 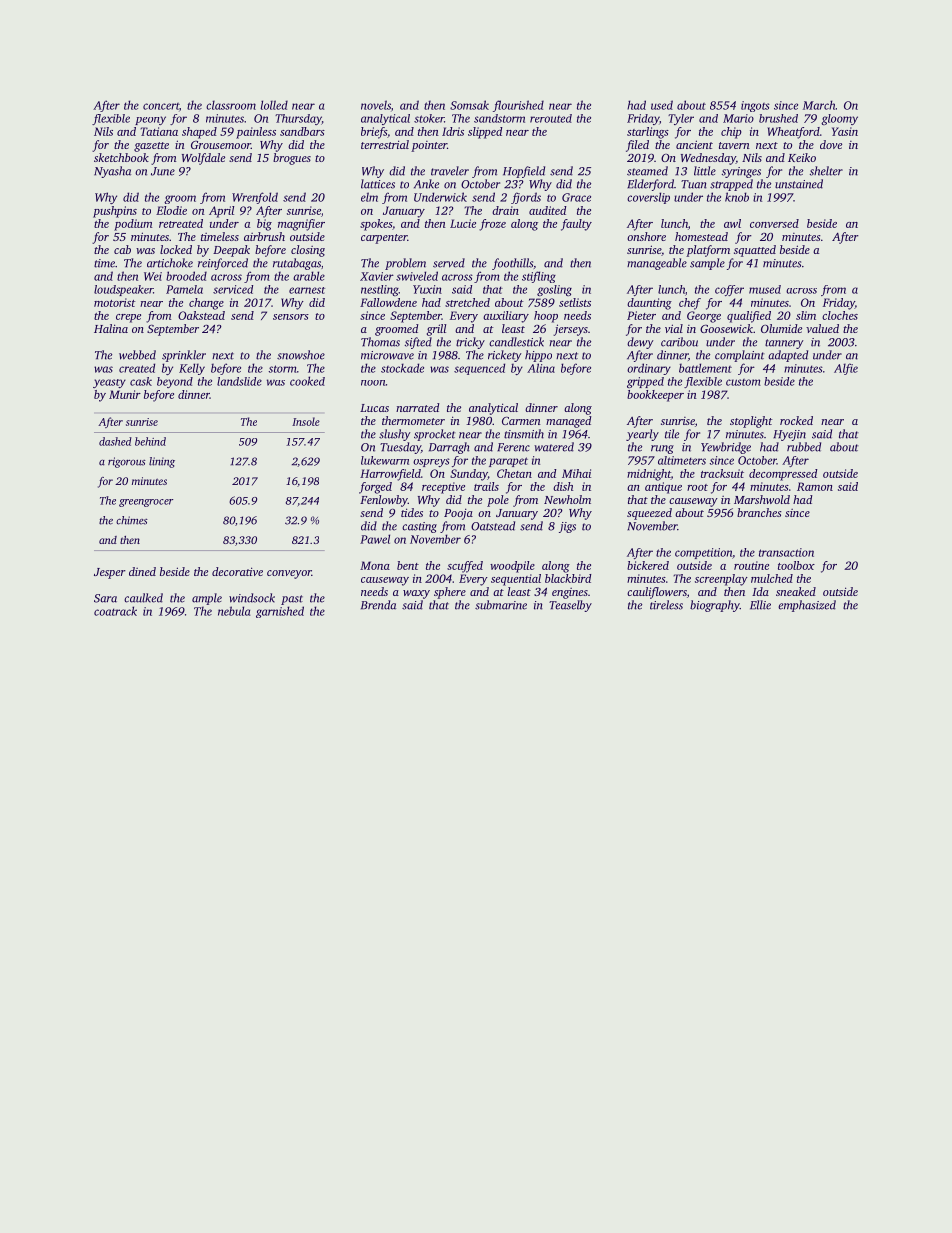 What do you see at coordinates (123, 290) in the screenshot?
I see `loudspeaker` at bounding box center [123, 290].
